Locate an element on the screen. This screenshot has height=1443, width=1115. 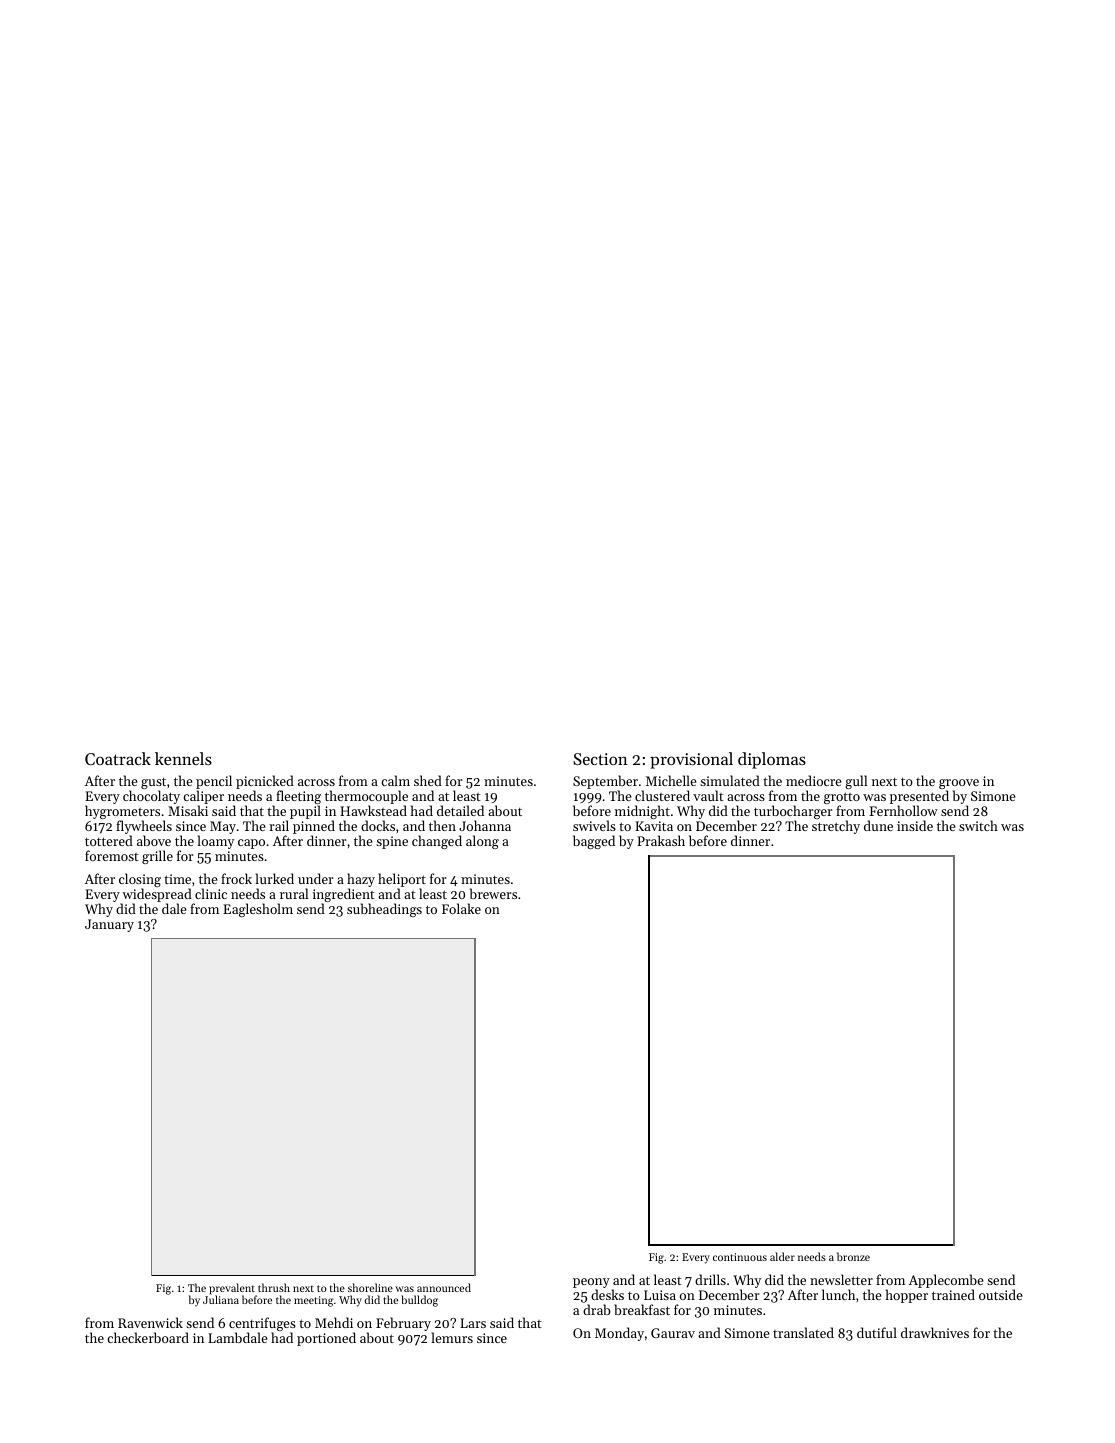
switch is located at coordinates (978, 825).
